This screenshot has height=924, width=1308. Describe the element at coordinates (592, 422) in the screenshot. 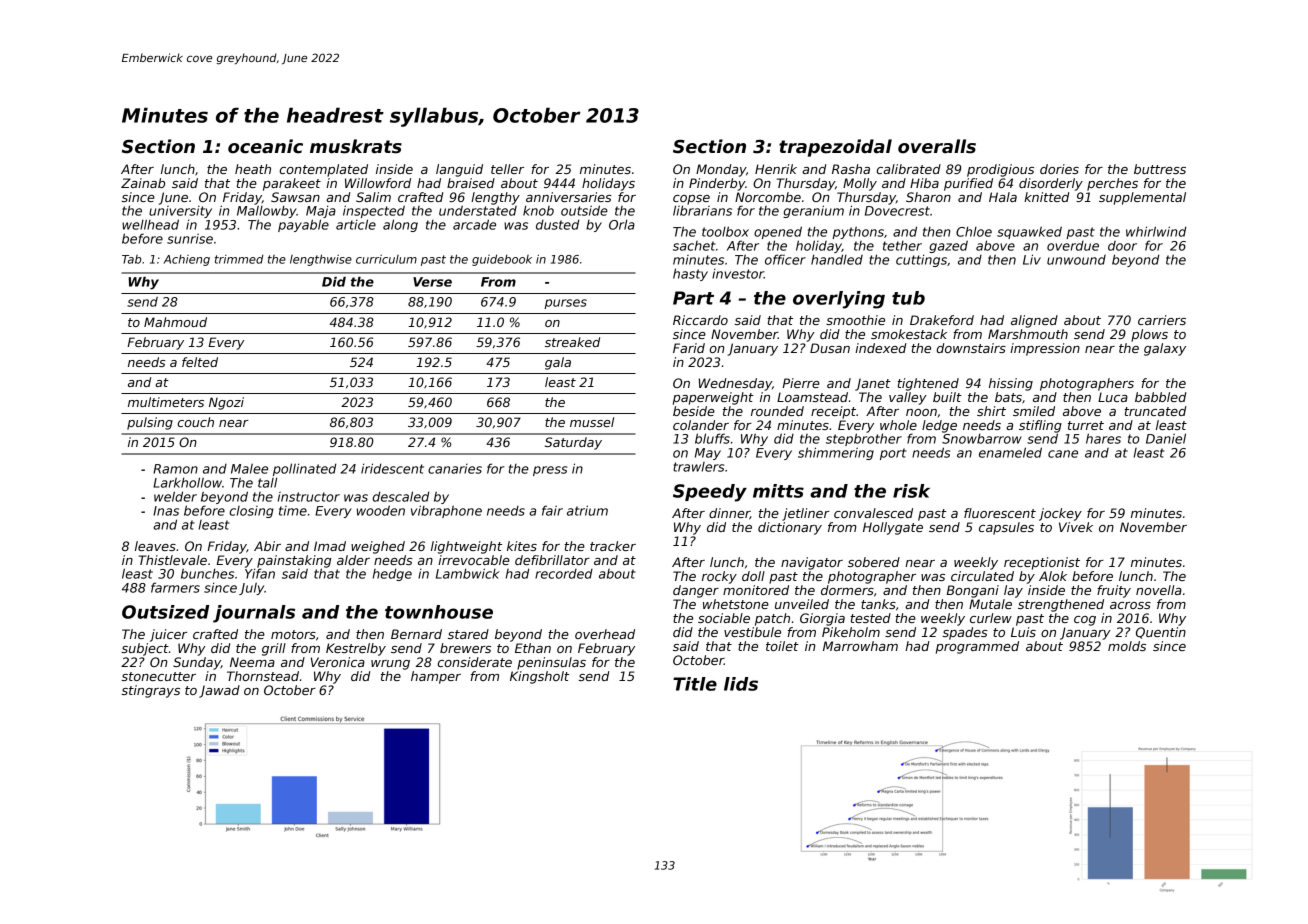

I see `mussel` at that location.
